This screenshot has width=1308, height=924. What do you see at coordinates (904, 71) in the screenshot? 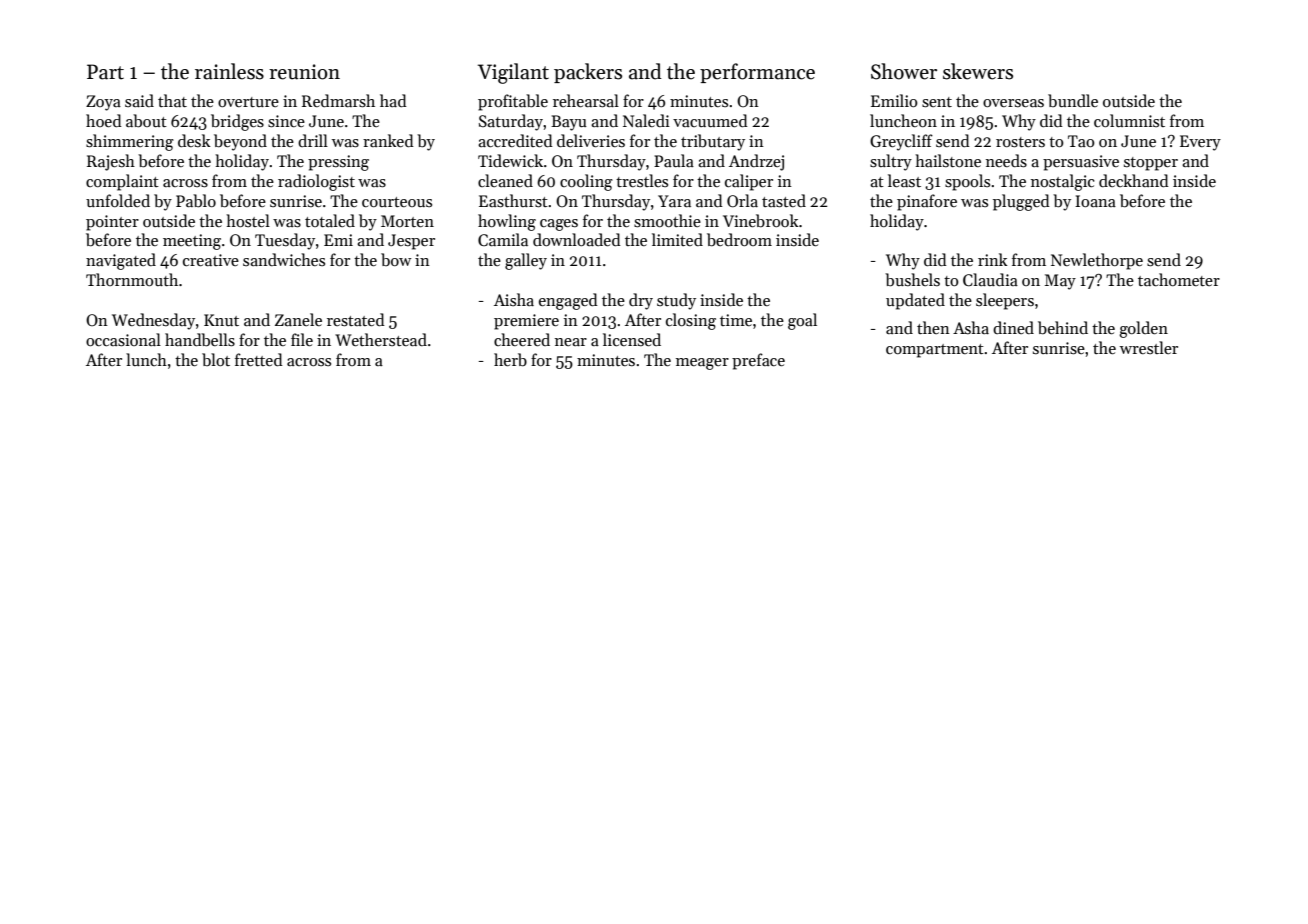
I see `Shower` at bounding box center [904, 71].
